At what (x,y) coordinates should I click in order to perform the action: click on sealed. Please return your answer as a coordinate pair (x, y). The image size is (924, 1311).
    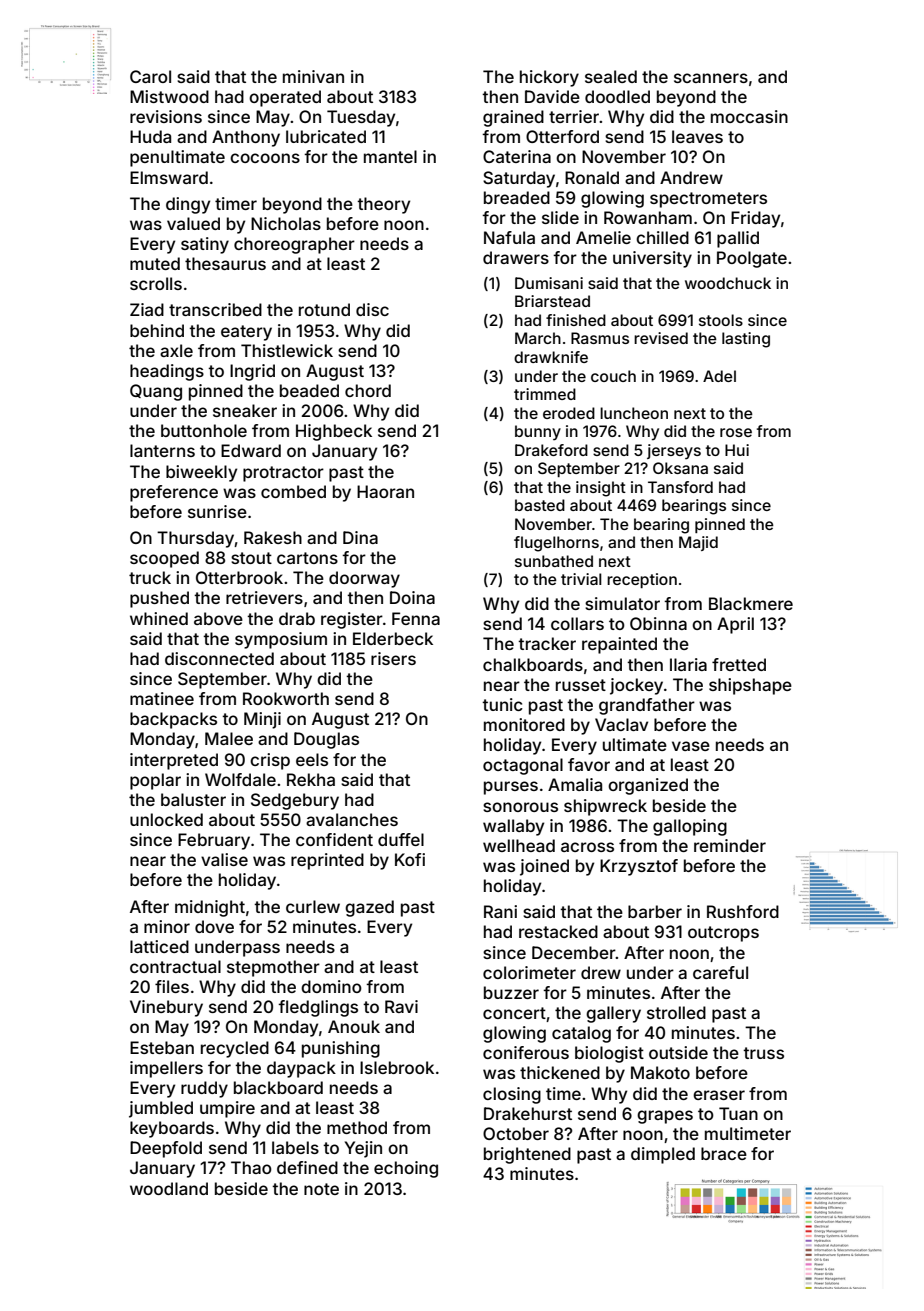
    Looking at the image, I should click on (611, 76).
